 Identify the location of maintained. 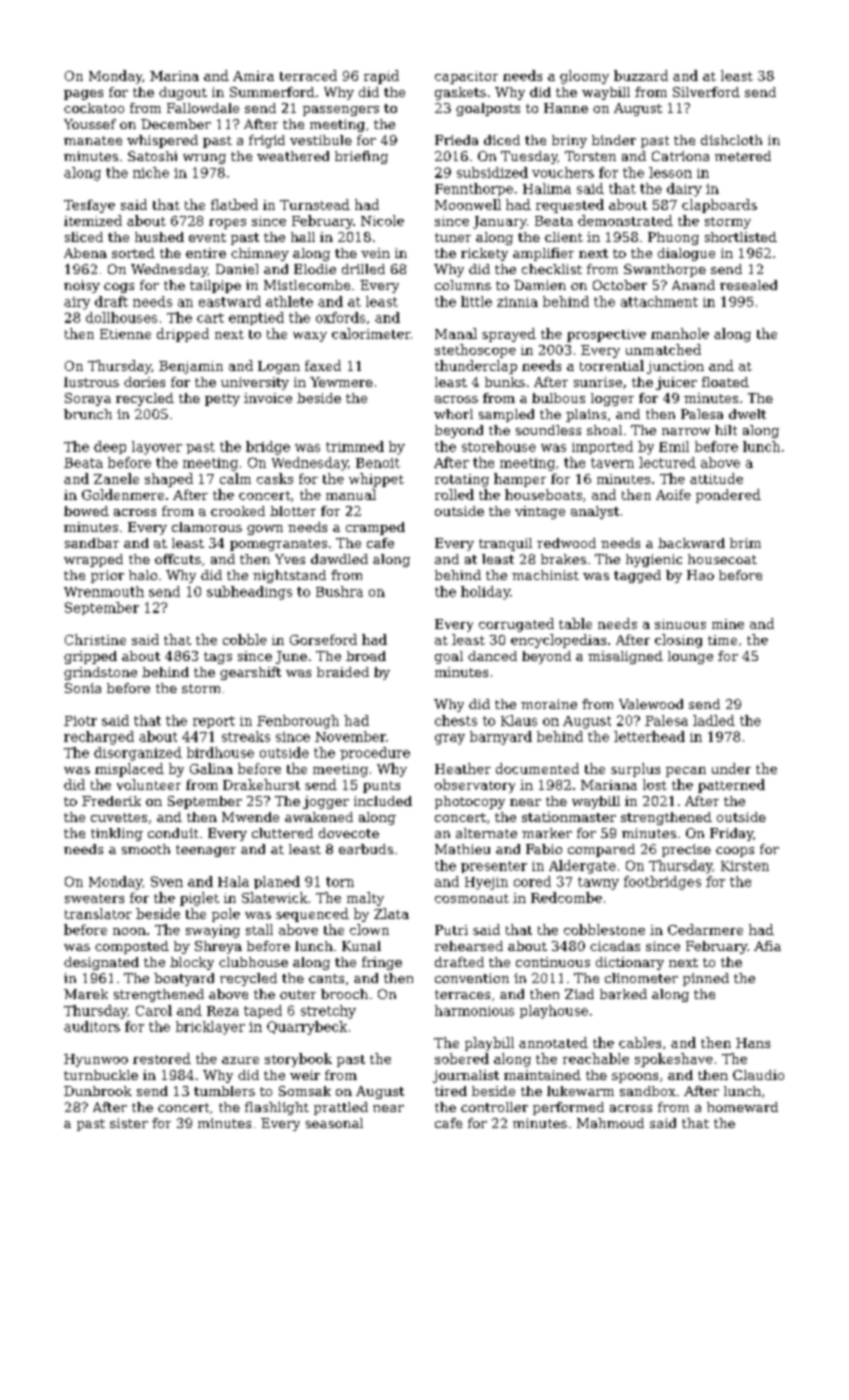
(542, 1075).
